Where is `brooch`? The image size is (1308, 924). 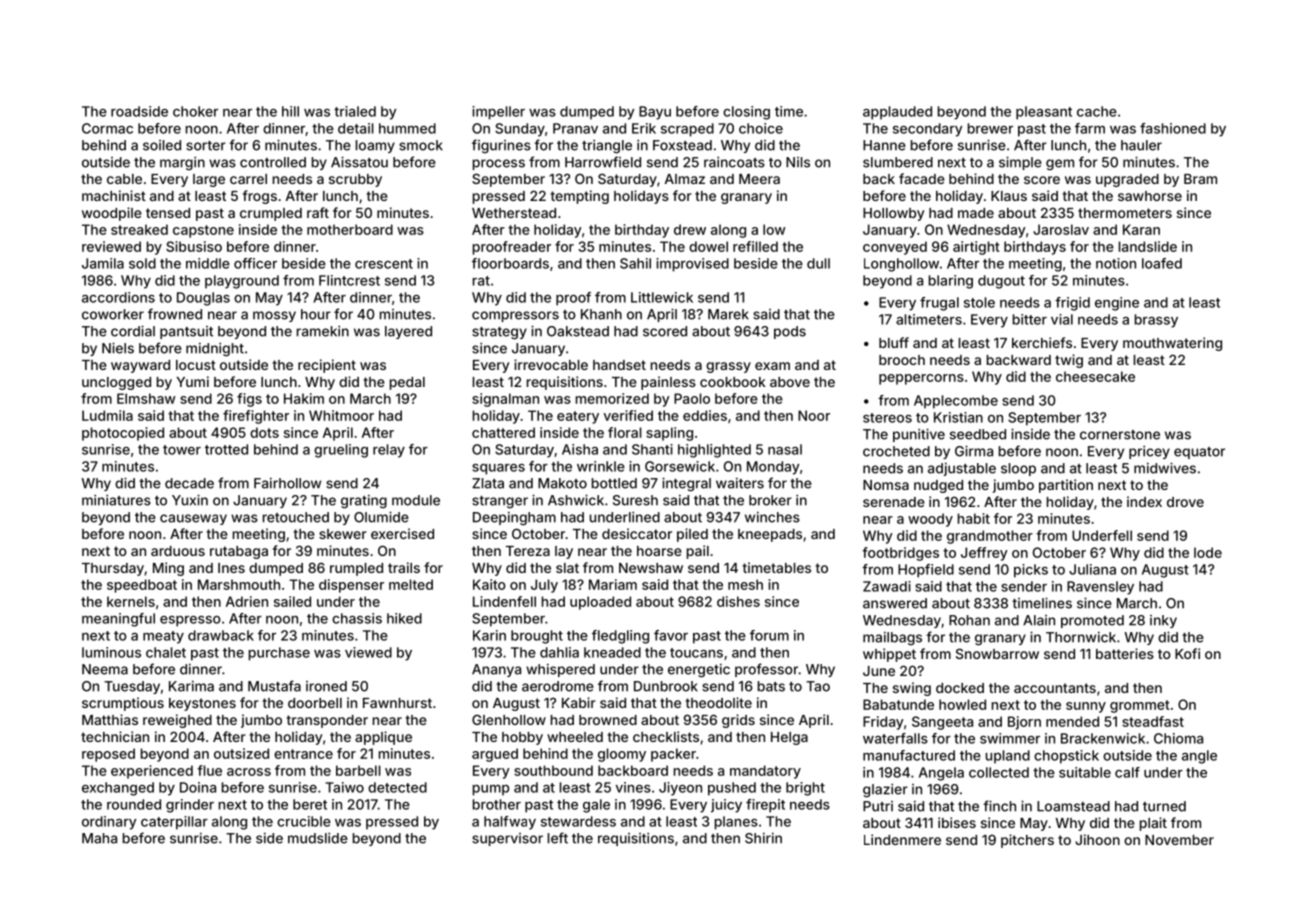
brooch is located at coordinates (902, 360).
